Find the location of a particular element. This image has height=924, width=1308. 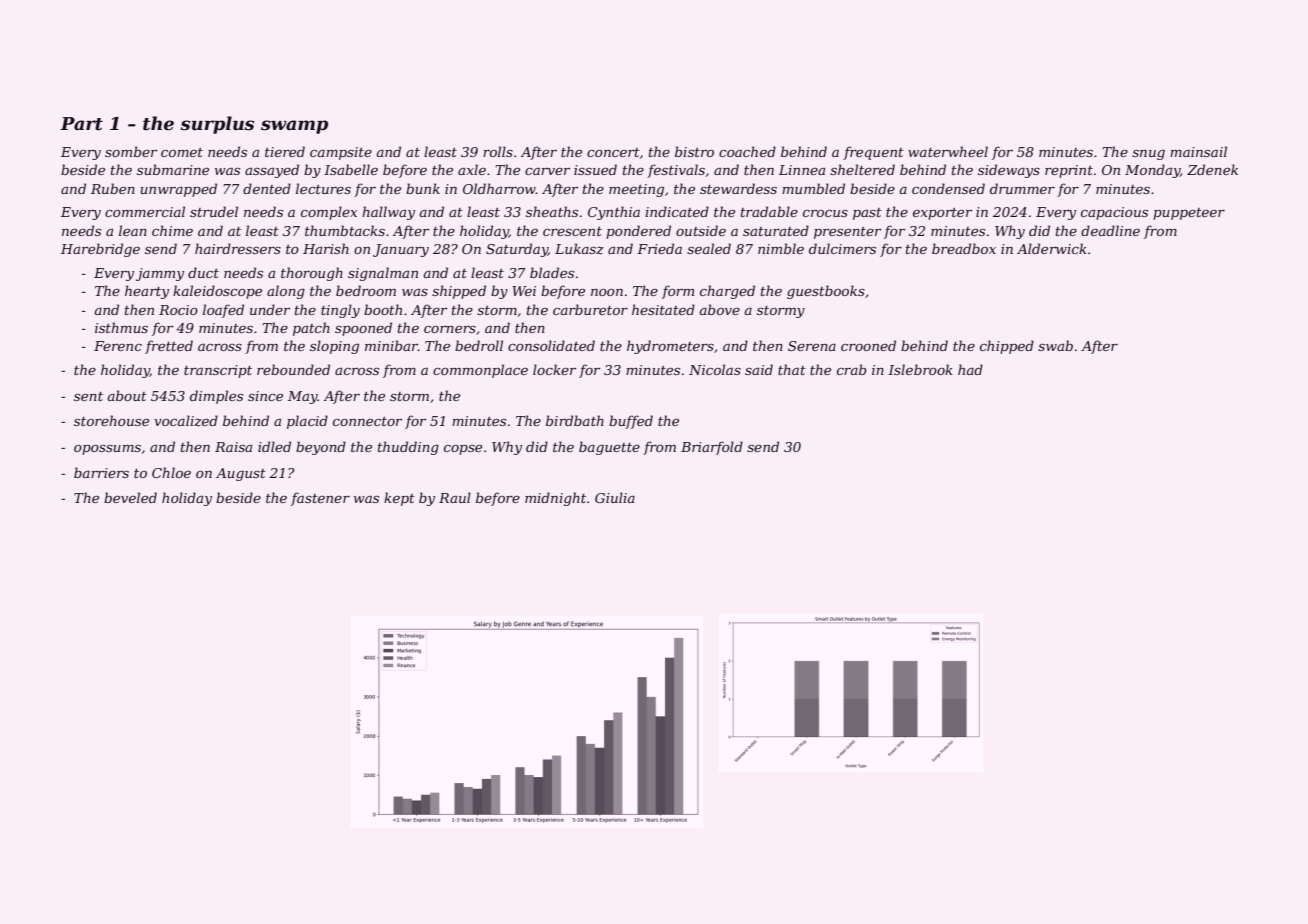

nimble is located at coordinates (781, 248).
